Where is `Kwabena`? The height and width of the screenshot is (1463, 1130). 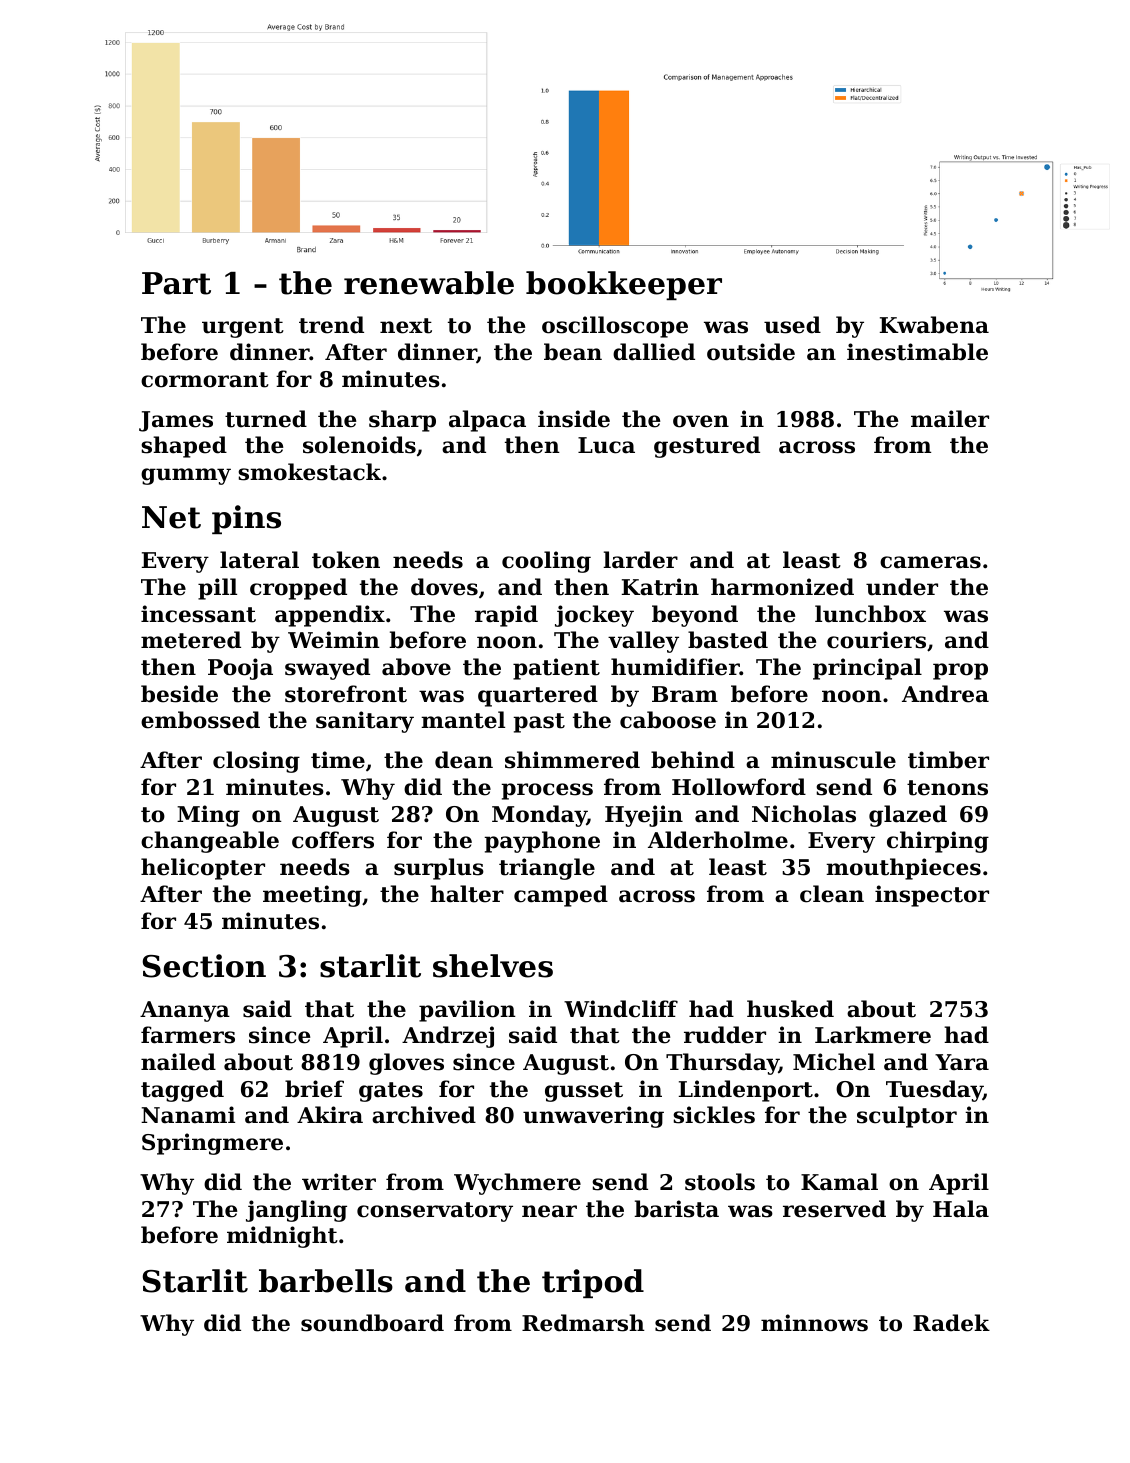 Kwabena is located at coordinates (934, 325).
